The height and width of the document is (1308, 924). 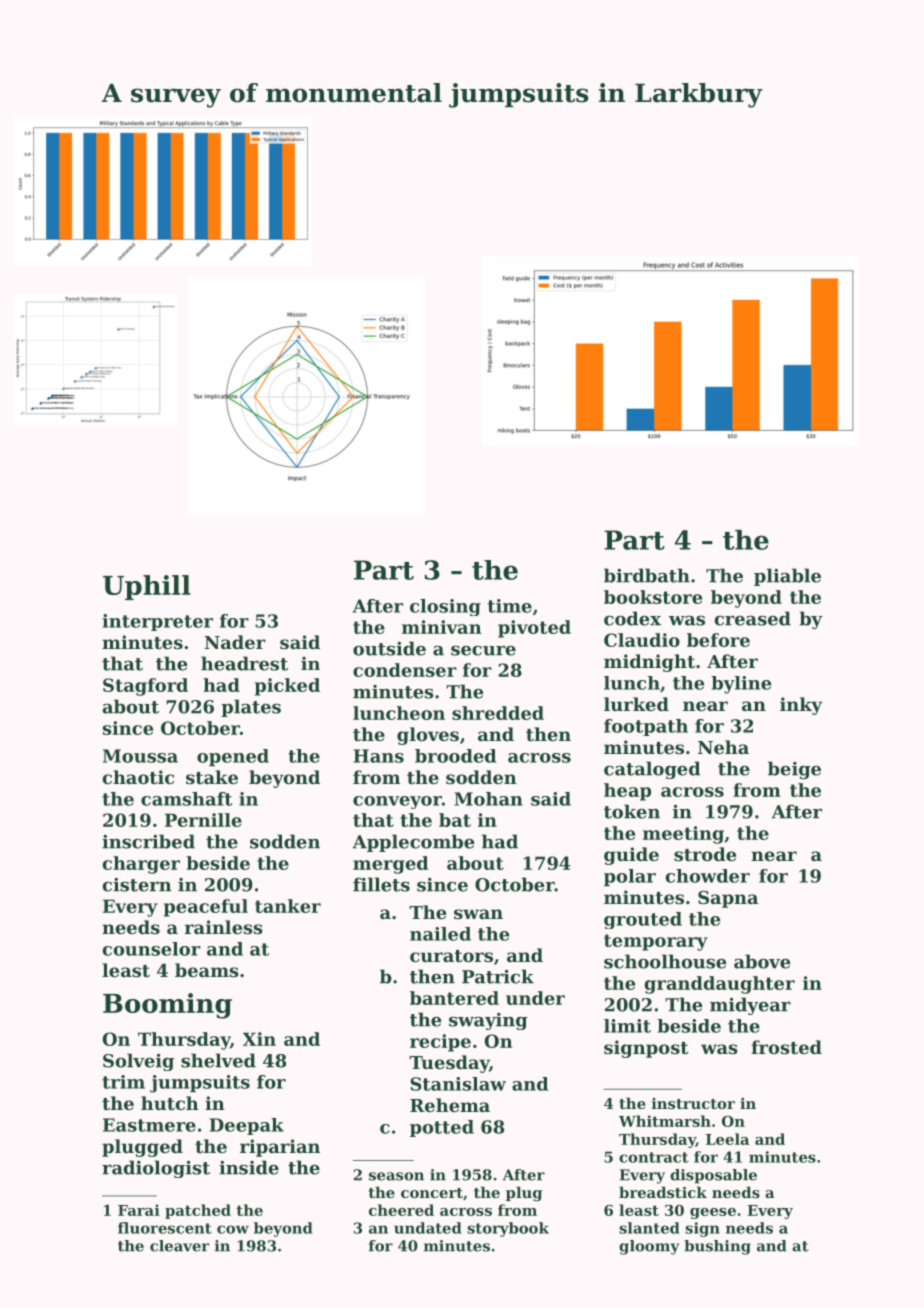 What do you see at coordinates (440, 1043) in the document?
I see `recipe` at bounding box center [440, 1043].
